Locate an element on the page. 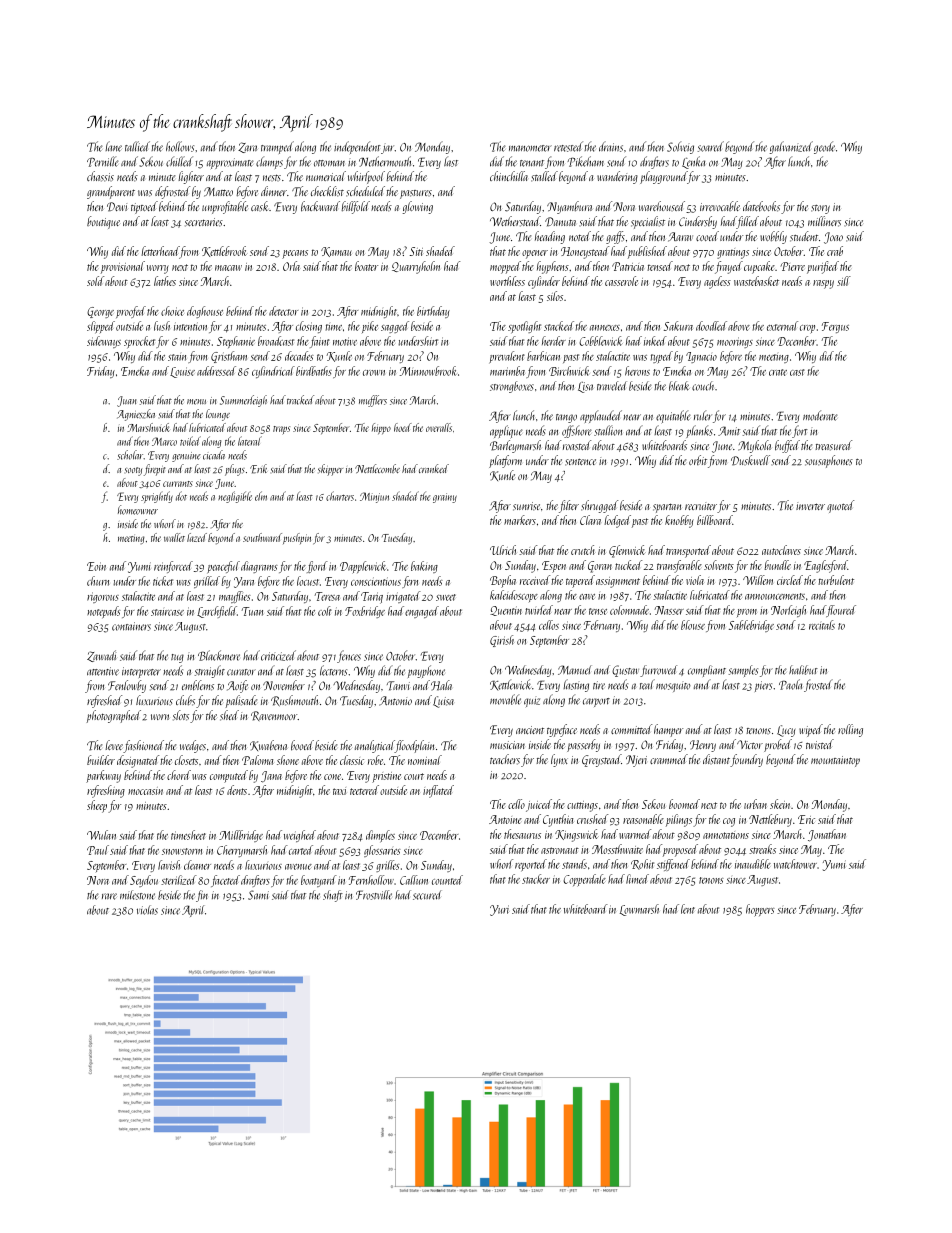 This image has height=1233, width=952. raspy is located at coordinates (823, 284).
